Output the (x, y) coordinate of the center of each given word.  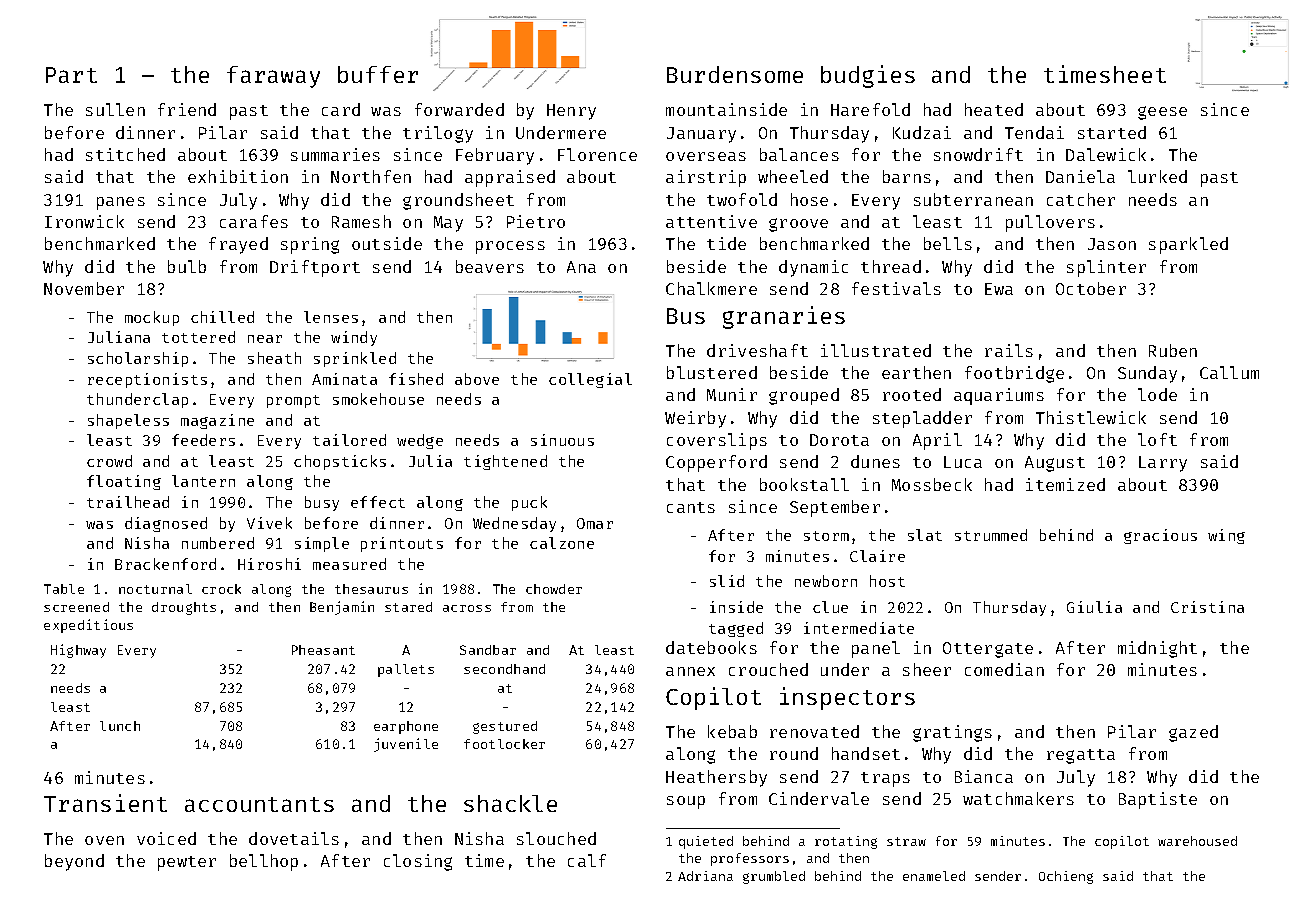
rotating (846, 842)
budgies (868, 76)
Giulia (1094, 607)
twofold (742, 199)
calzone (562, 543)
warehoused (1197, 841)
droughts (184, 608)
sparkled (1188, 245)
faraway (273, 77)
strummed (991, 535)
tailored (349, 440)
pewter (187, 863)
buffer (378, 74)
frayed (238, 245)
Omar (595, 523)
